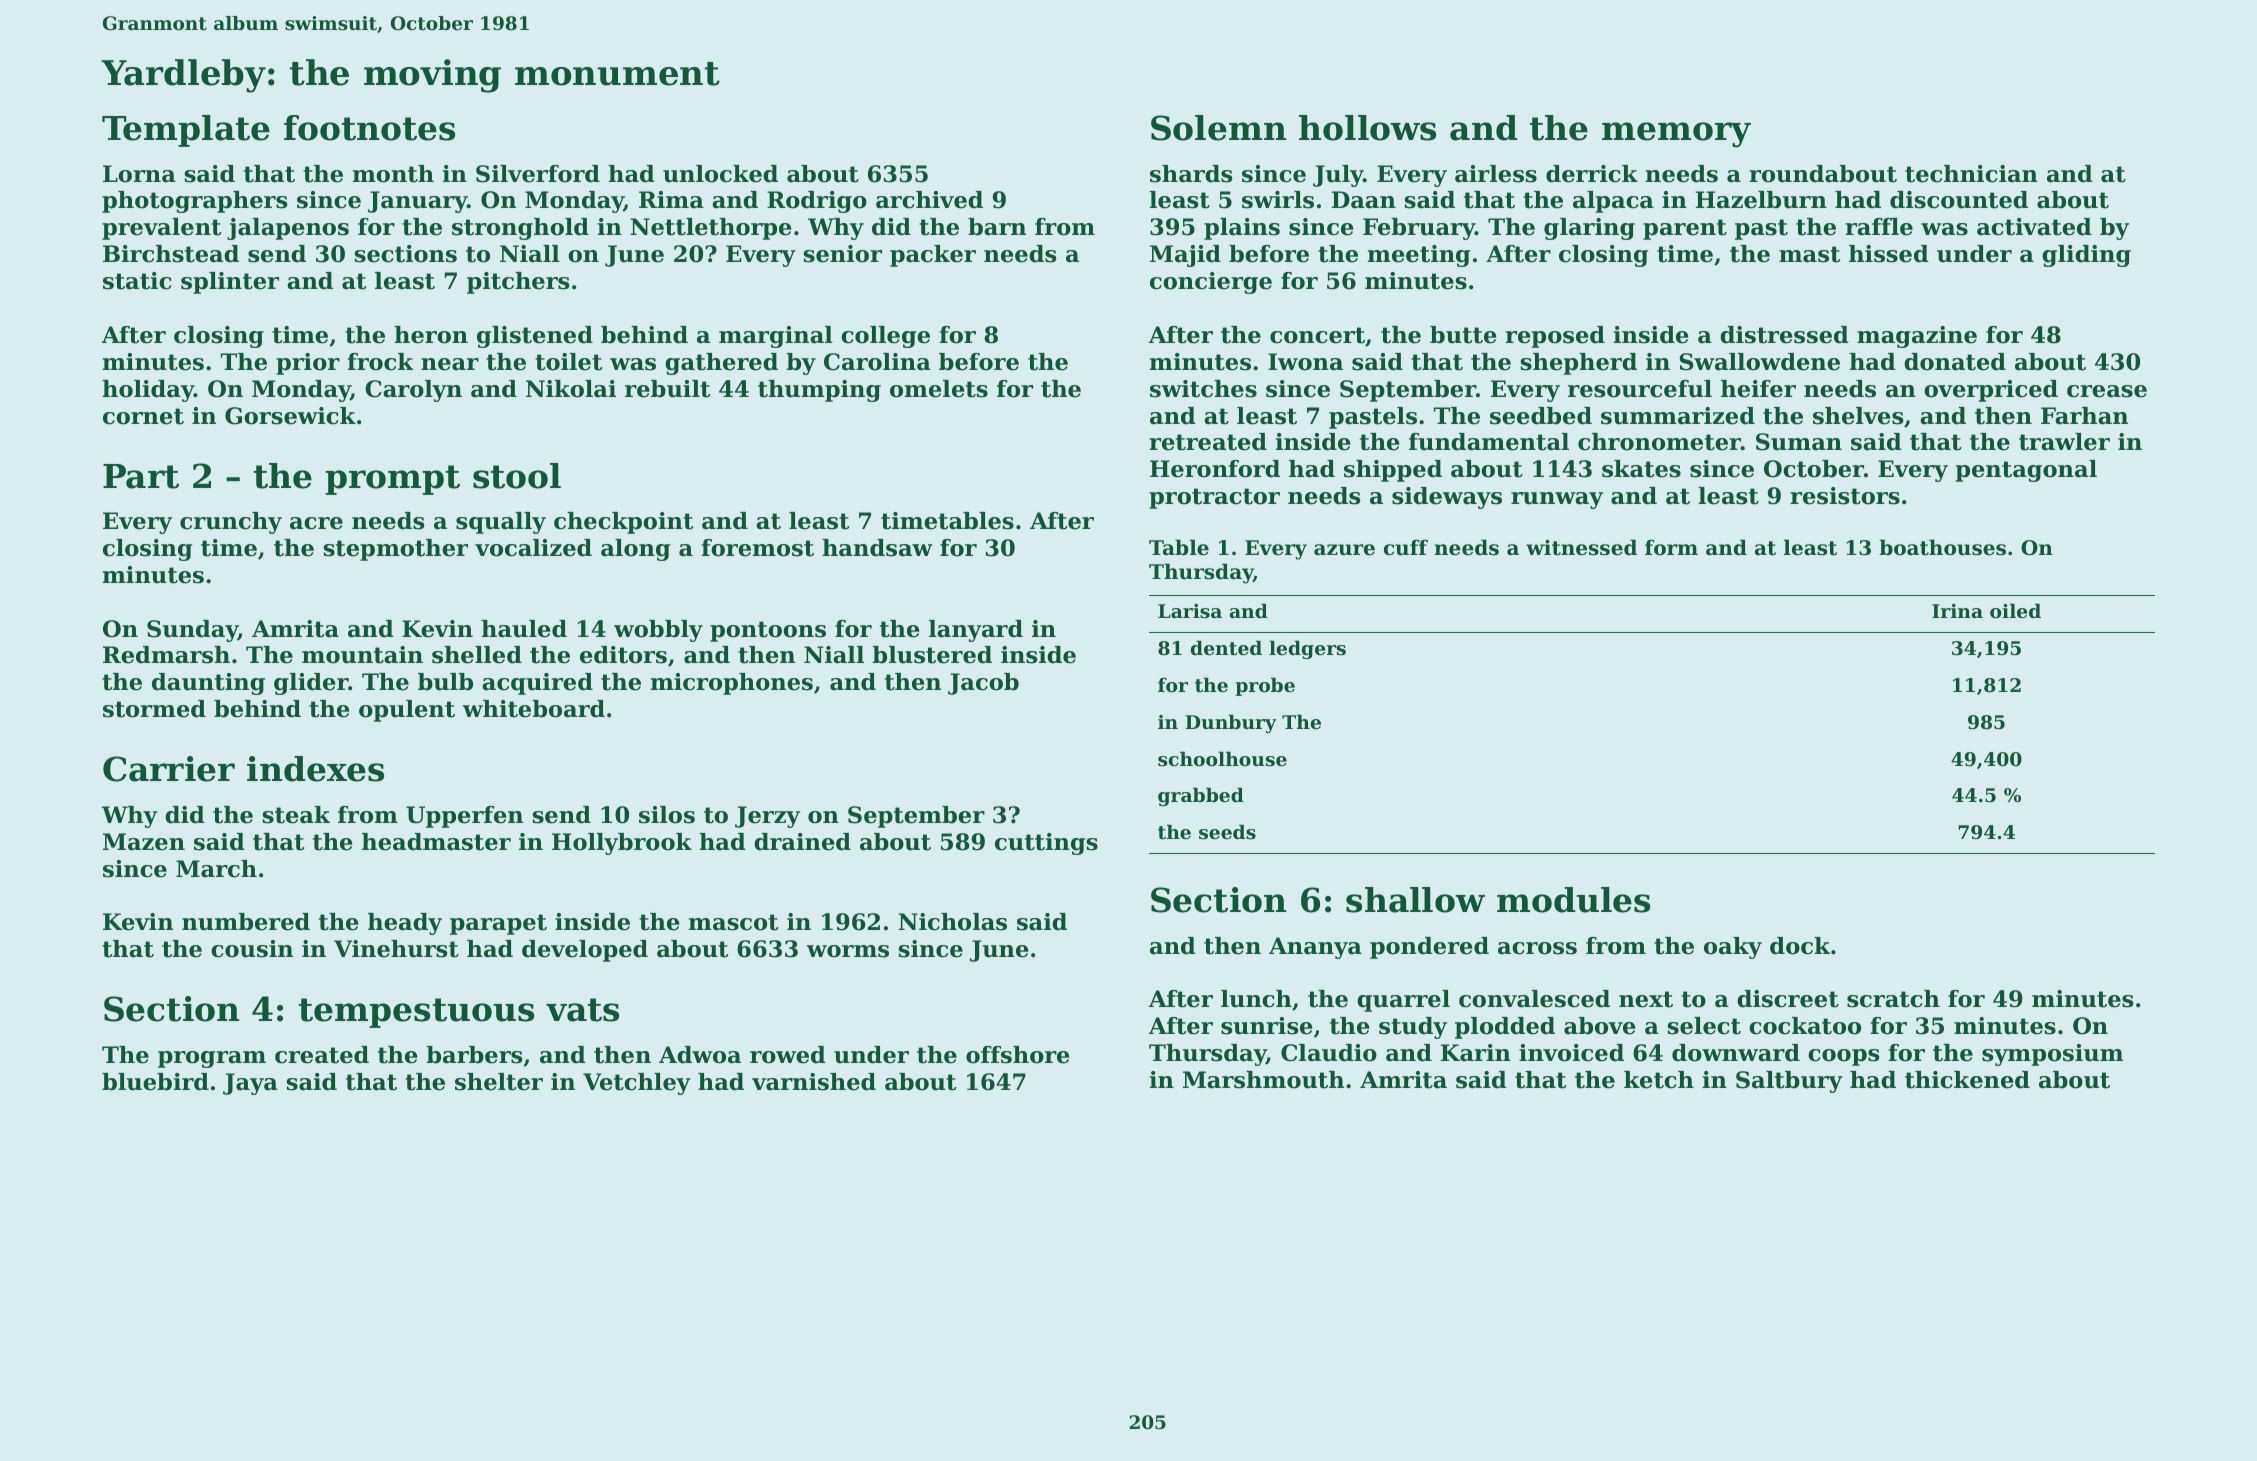  I want to click on stepmother, so click(395, 550).
